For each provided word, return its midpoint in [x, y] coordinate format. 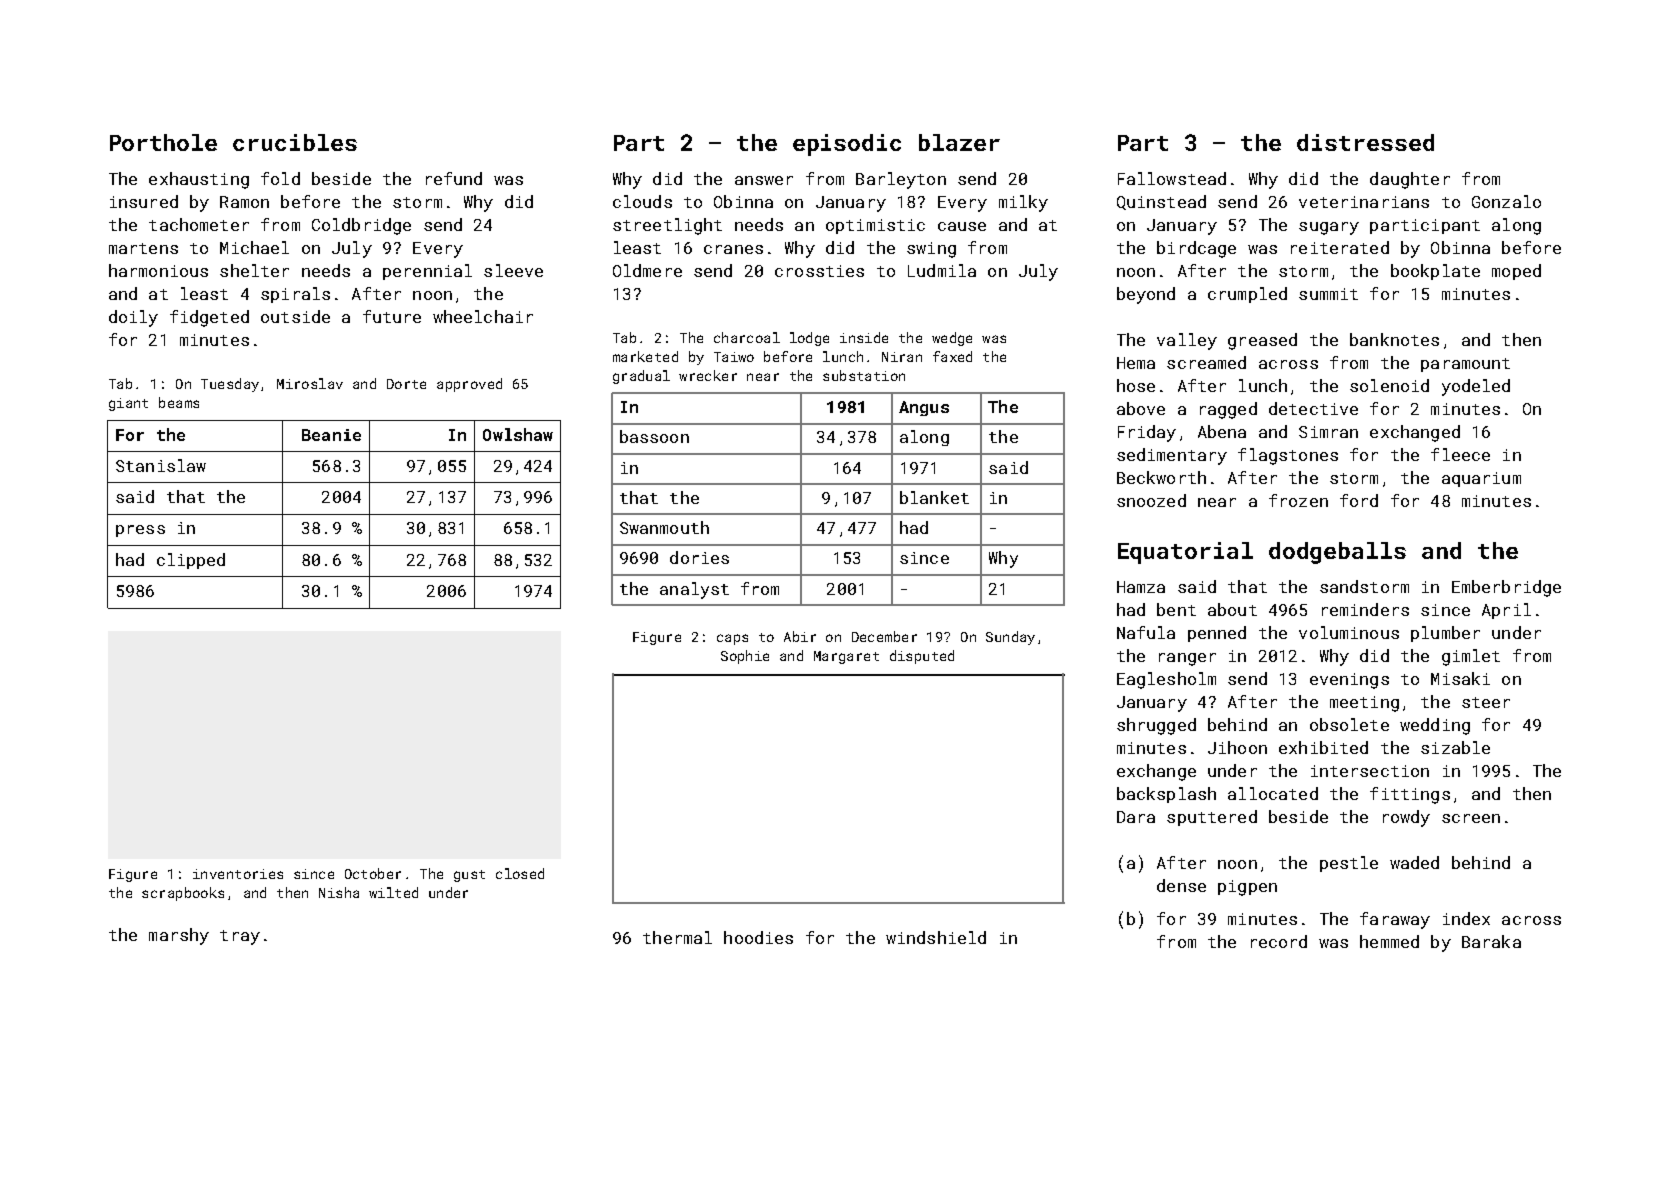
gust [469, 876]
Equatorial [1185, 553]
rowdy [1406, 818]
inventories [238, 874]
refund [454, 178]
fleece [1460, 454]
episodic [847, 145]
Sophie [745, 657]
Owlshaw [518, 434]
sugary [1329, 228]
